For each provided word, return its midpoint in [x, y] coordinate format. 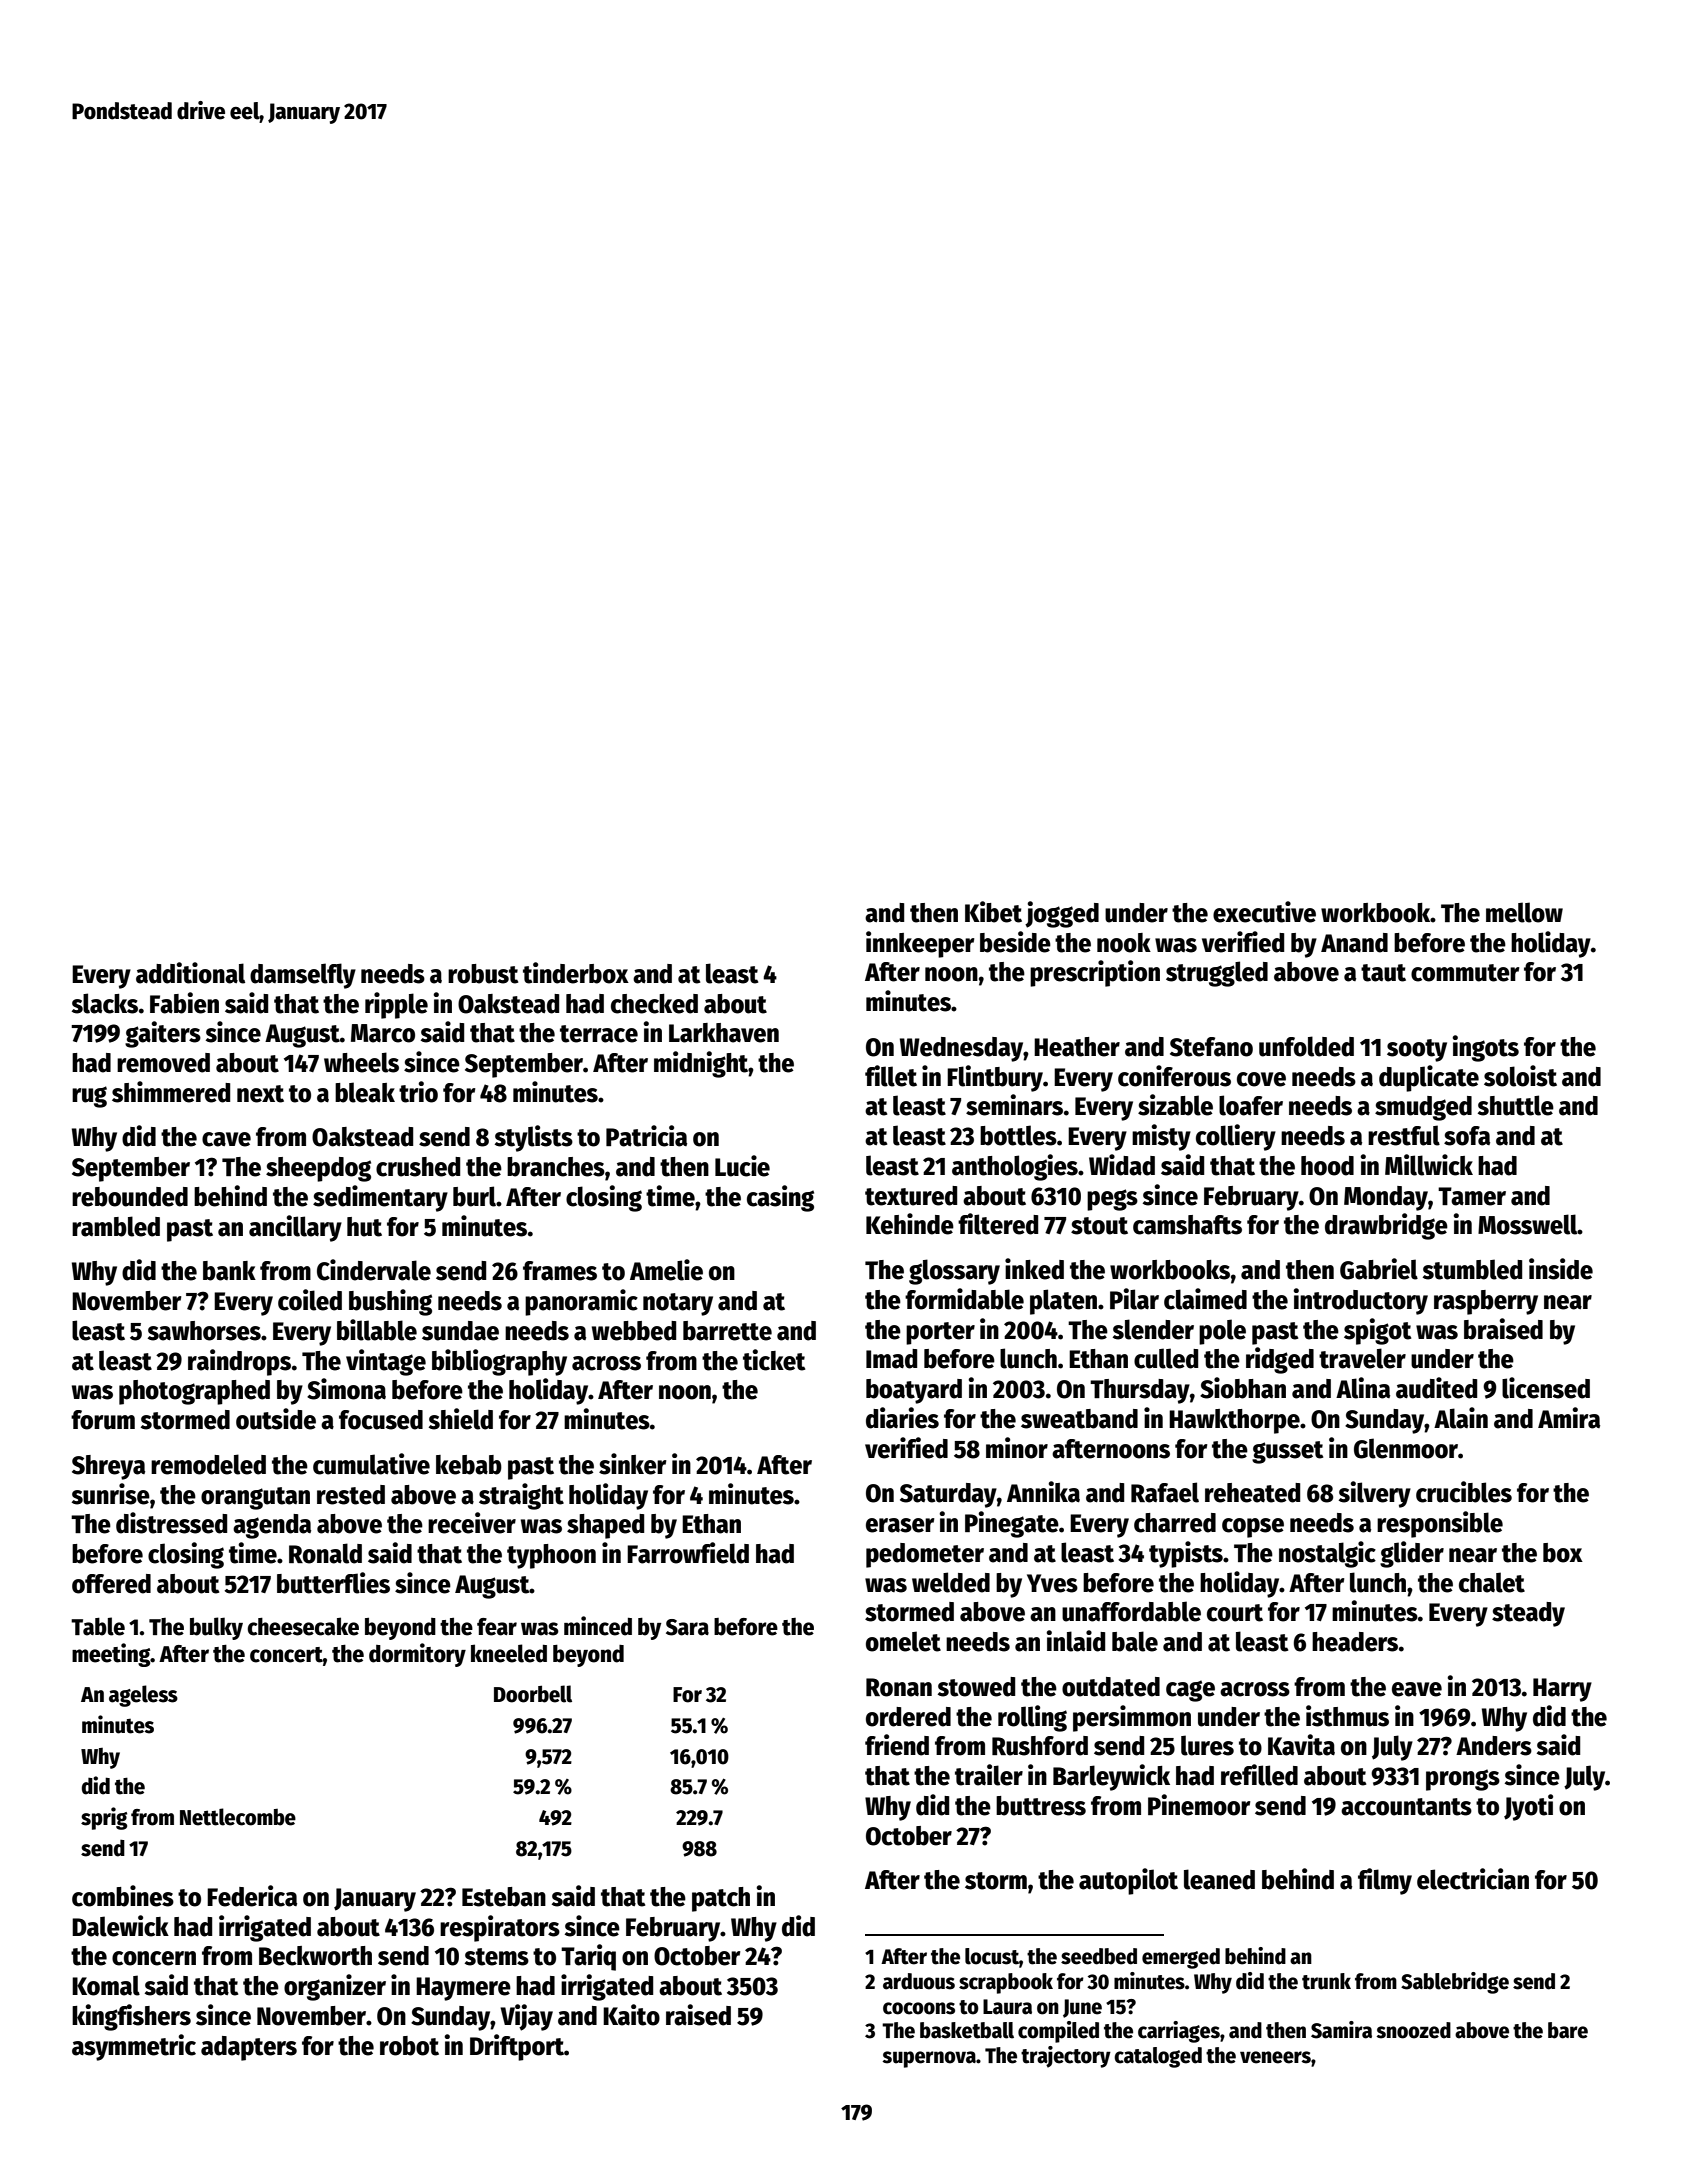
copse [1253, 1528]
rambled [116, 1226]
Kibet [993, 912]
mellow [1524, 912]
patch [721, 1899]
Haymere [463, 1989]
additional [190, 973]
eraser [900, 1525]
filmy [1385, 1881]
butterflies [333, 1583]
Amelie [666, 1270]
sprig [104, 1818]
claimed [1205, 1299]
